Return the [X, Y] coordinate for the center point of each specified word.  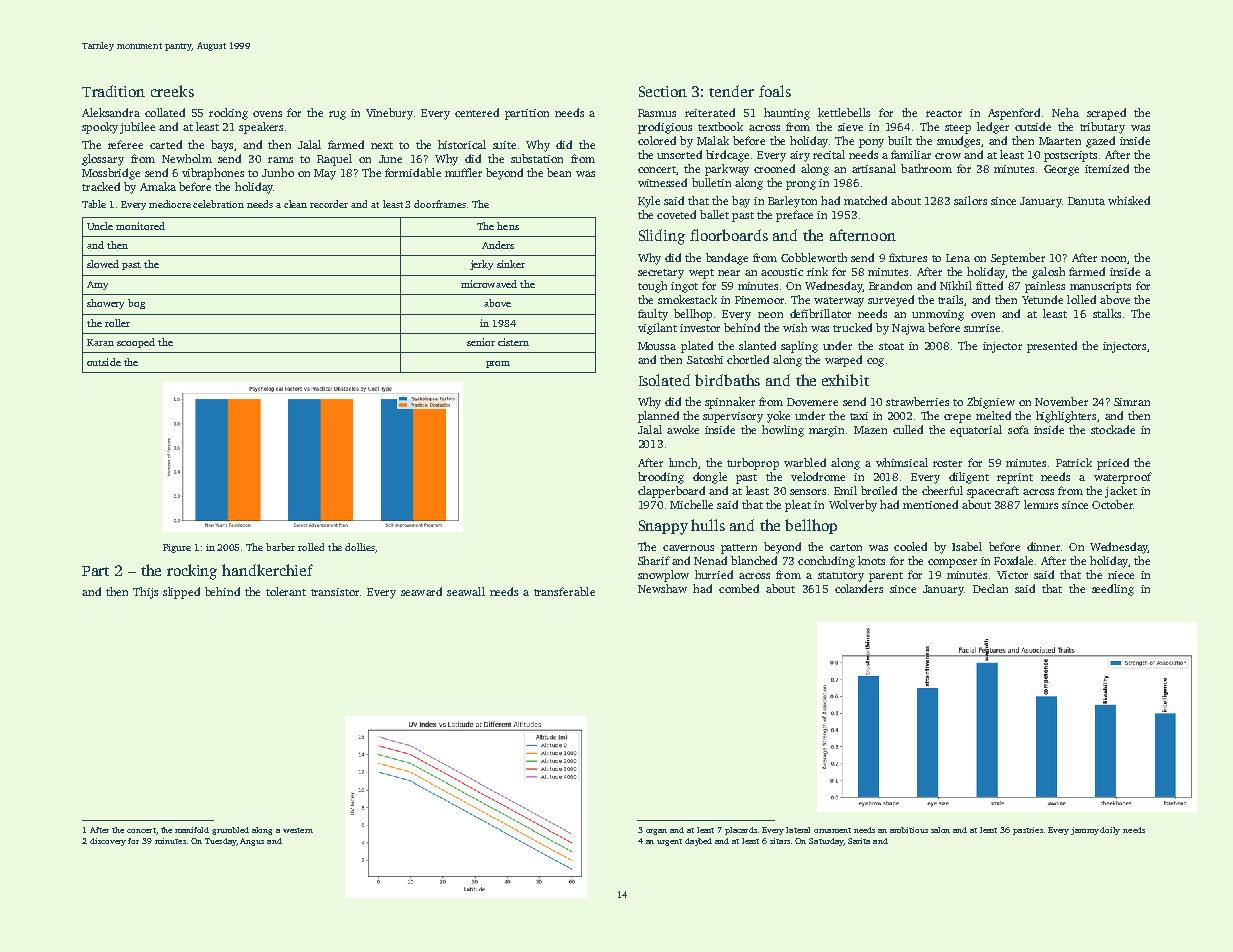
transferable [564, 591]
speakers [261, 128]
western [298, 830]
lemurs [1041, 504]
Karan [100, 342]
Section [663, 91]
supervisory [733, 417]
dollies [360, 547]
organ [656, 832]
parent [886, 577]
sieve [850, 127]
